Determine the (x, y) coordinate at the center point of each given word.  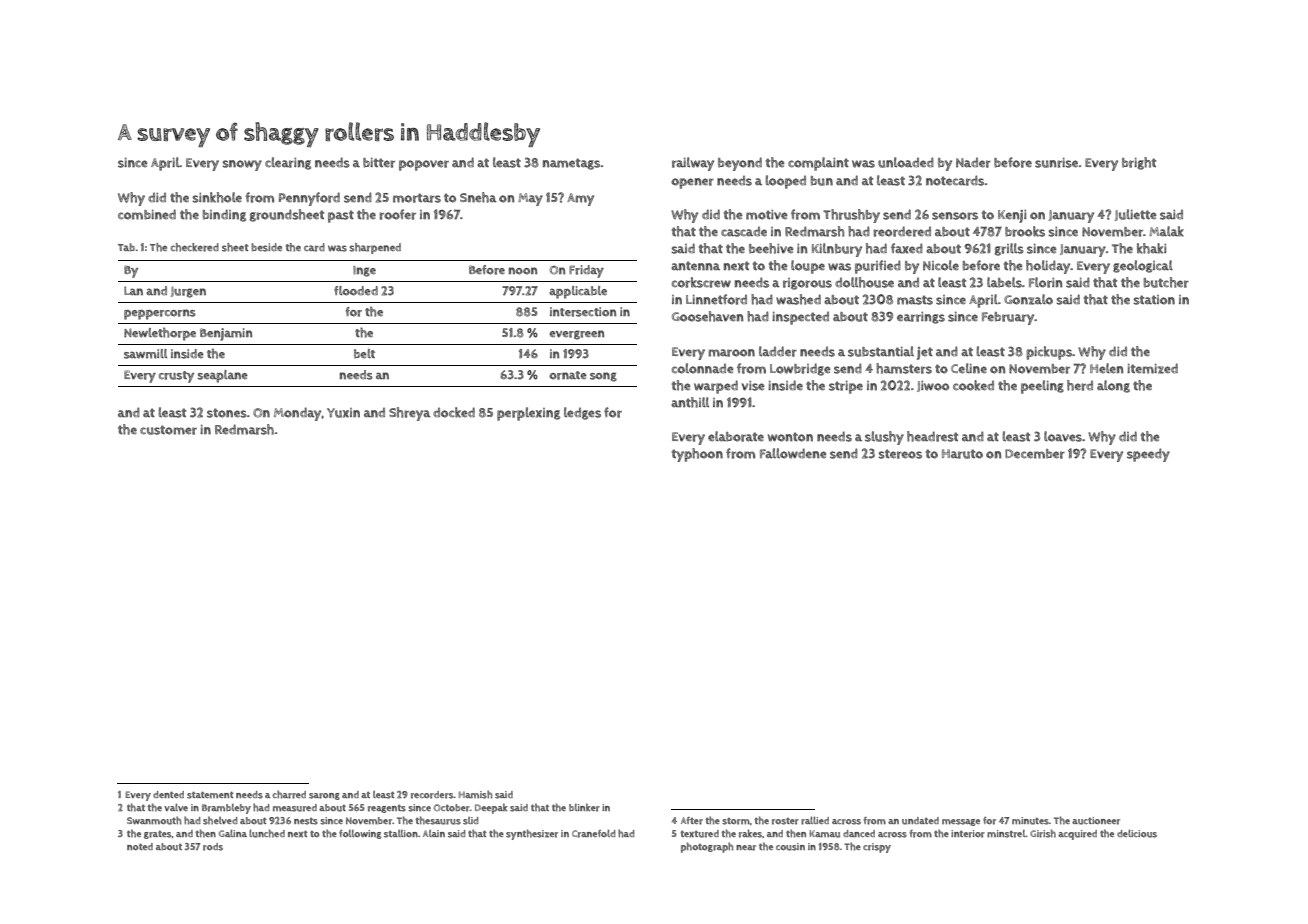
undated (920, 821)
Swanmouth (154, 820)
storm (736, 821)
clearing (288, 163)
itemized (1152, 368)
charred (289, 794)
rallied (815, 820)
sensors (955, 216)
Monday (298, 414)
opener (692, 183)
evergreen (576, 335)
